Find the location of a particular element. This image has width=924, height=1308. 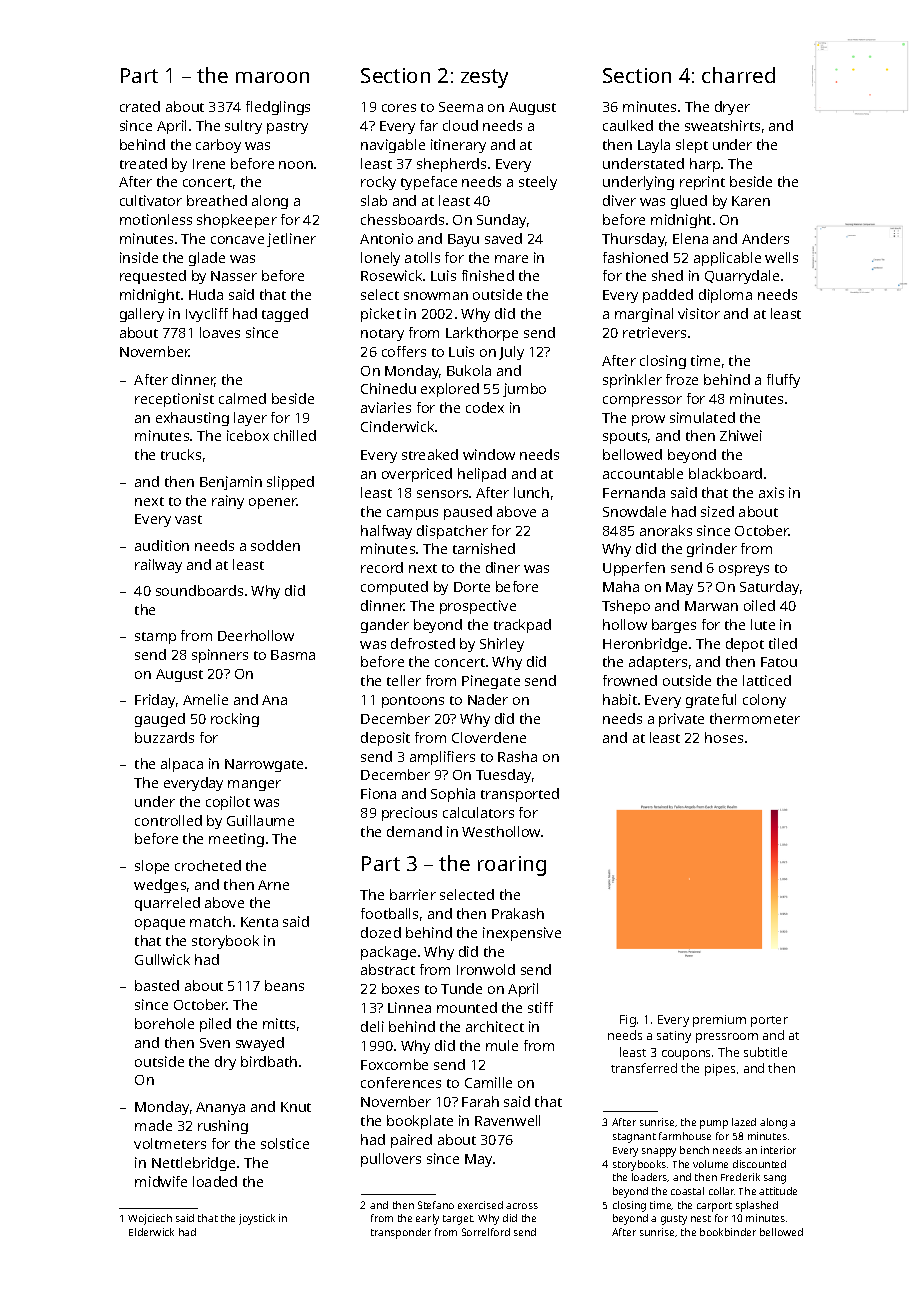

midwife is located at coordinates (161, 1181).
